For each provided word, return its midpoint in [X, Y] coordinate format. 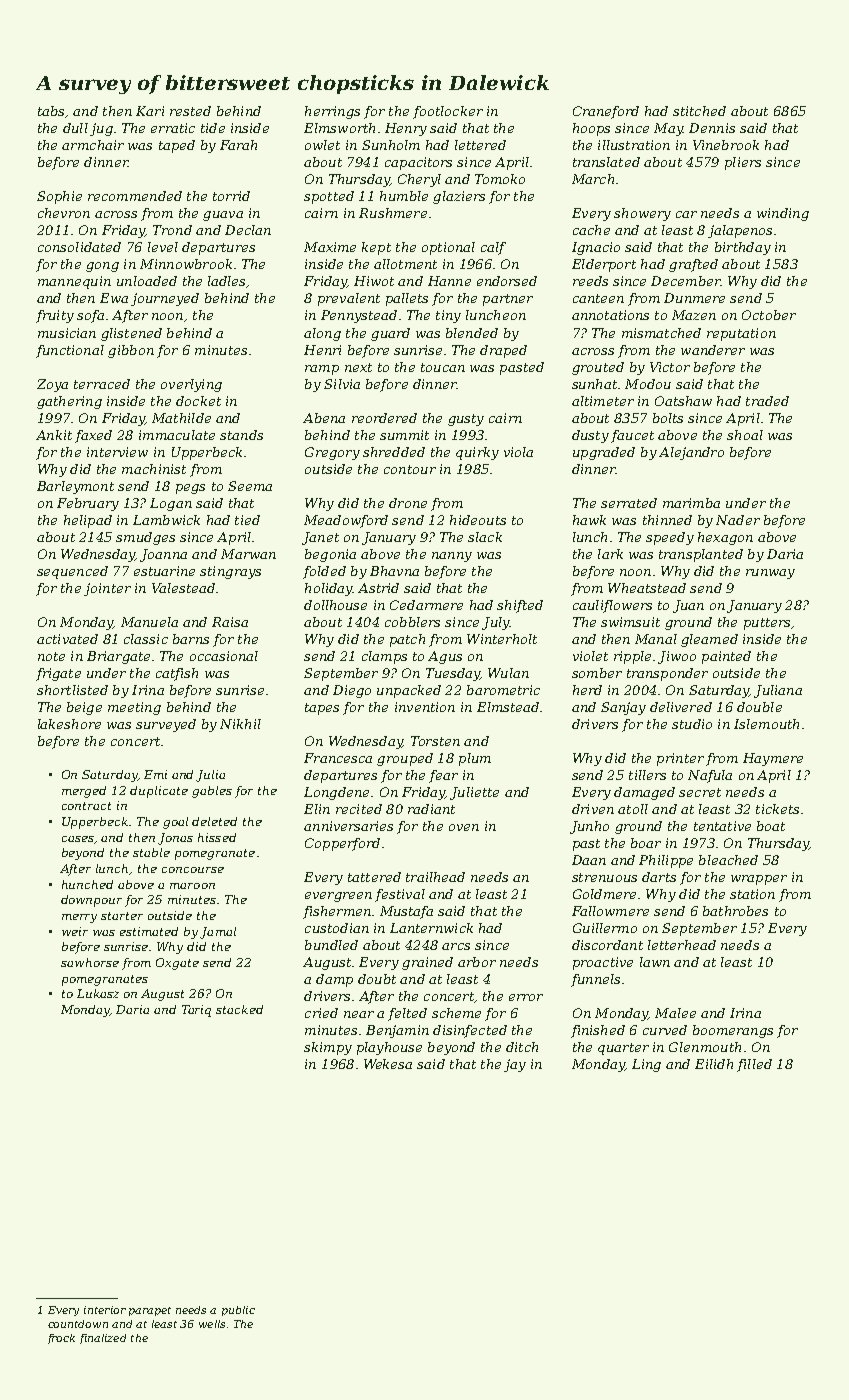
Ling [646, 1065]
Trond [172, 230]
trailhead [435, 877]
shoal [745, 435]
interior [105, 1310]
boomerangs [733, 1031]
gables [212, 792]
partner [508, 300]
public [238, 1311]
